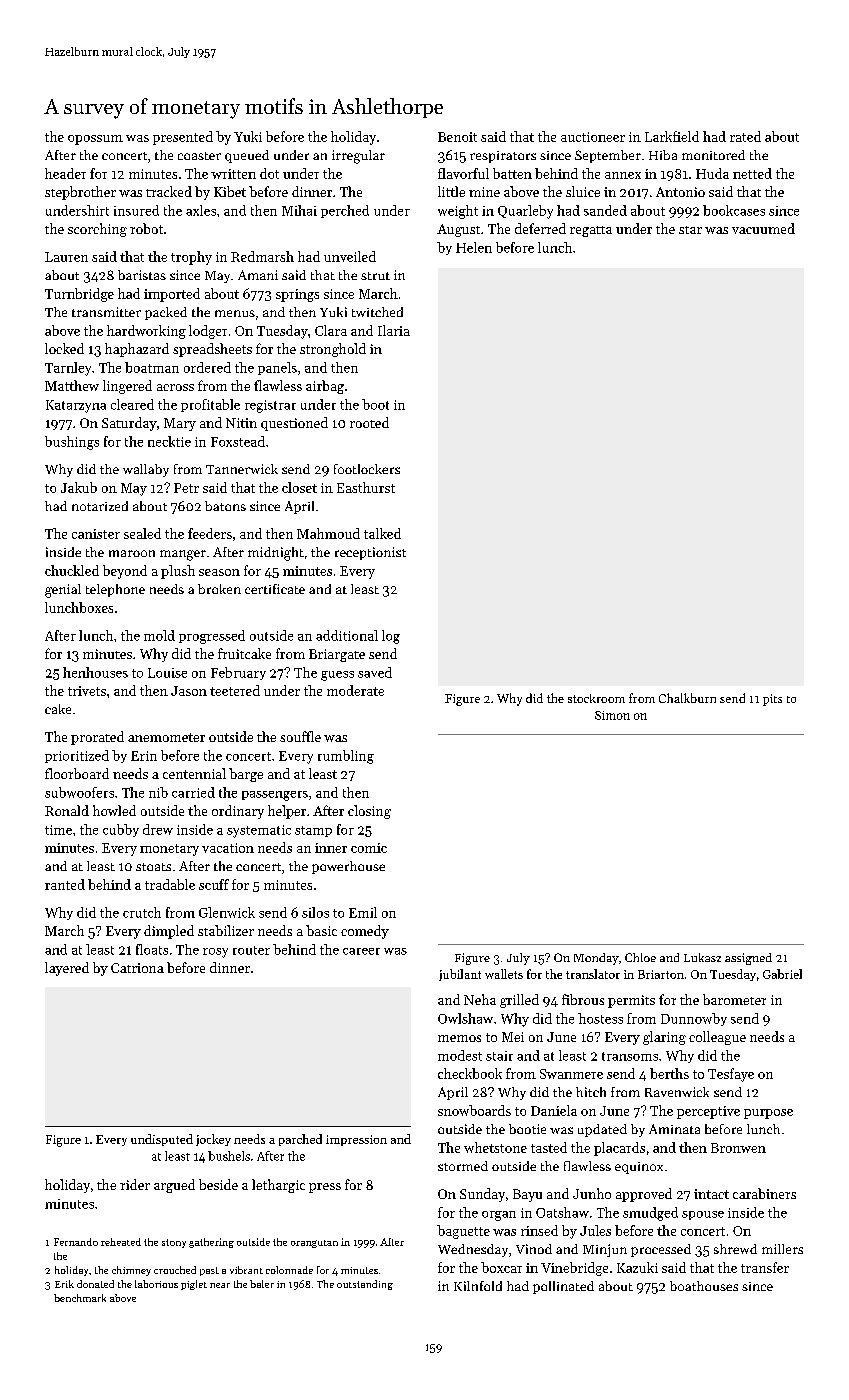  I want to click on pits, so click(772, 700).
